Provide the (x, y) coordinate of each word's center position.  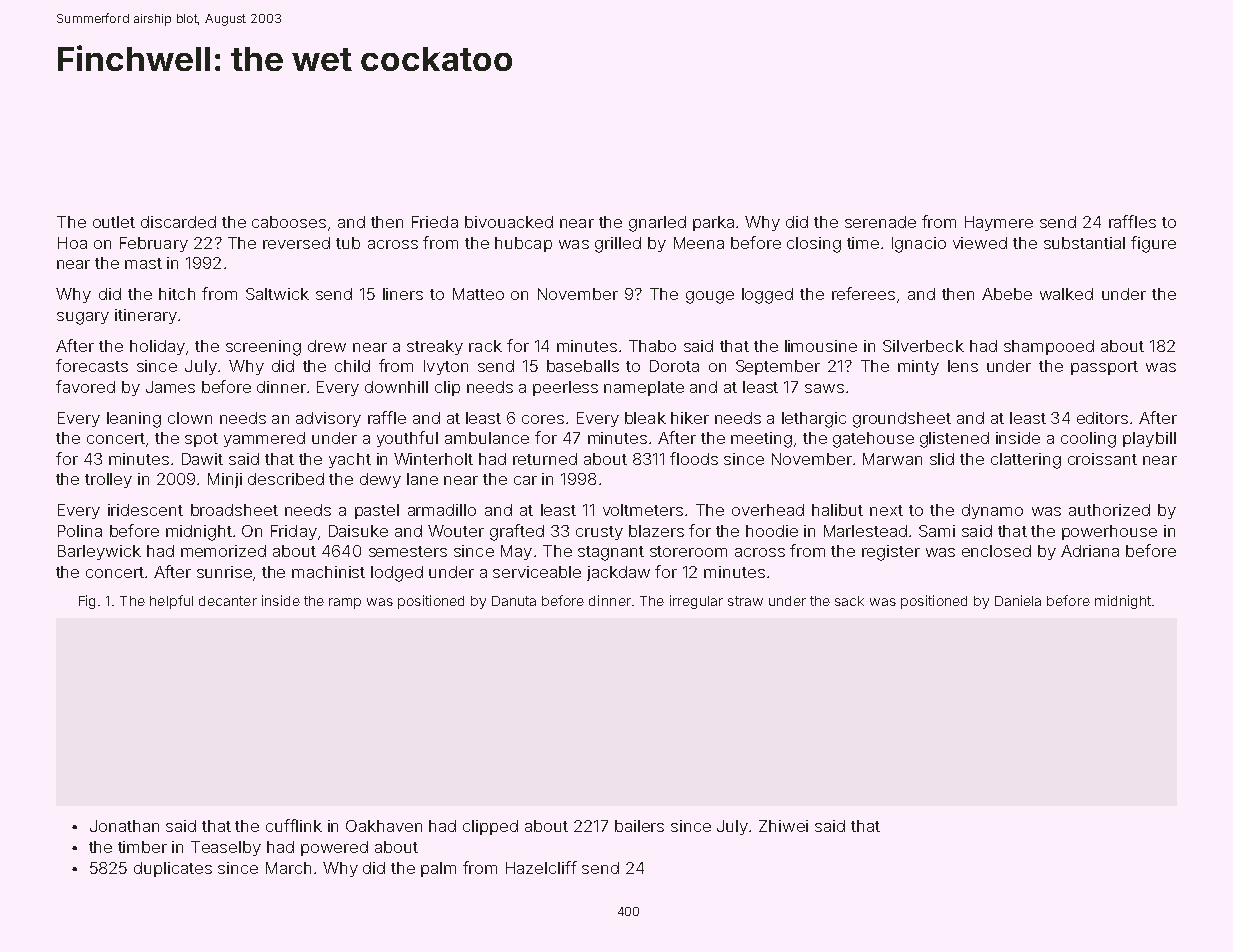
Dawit (202, 459)
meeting (761, 440)
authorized (1109, 510)
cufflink (294, 825)
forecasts (92, 365)
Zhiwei (783, 826)
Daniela (1018, 600)
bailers (639, 826)
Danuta (514, 601)
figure (1153, 244)
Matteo (478, 294)
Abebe (1007, 294)
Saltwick (277, 294)
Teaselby (226, 848)
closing (814, 245)
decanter (228, 601)
